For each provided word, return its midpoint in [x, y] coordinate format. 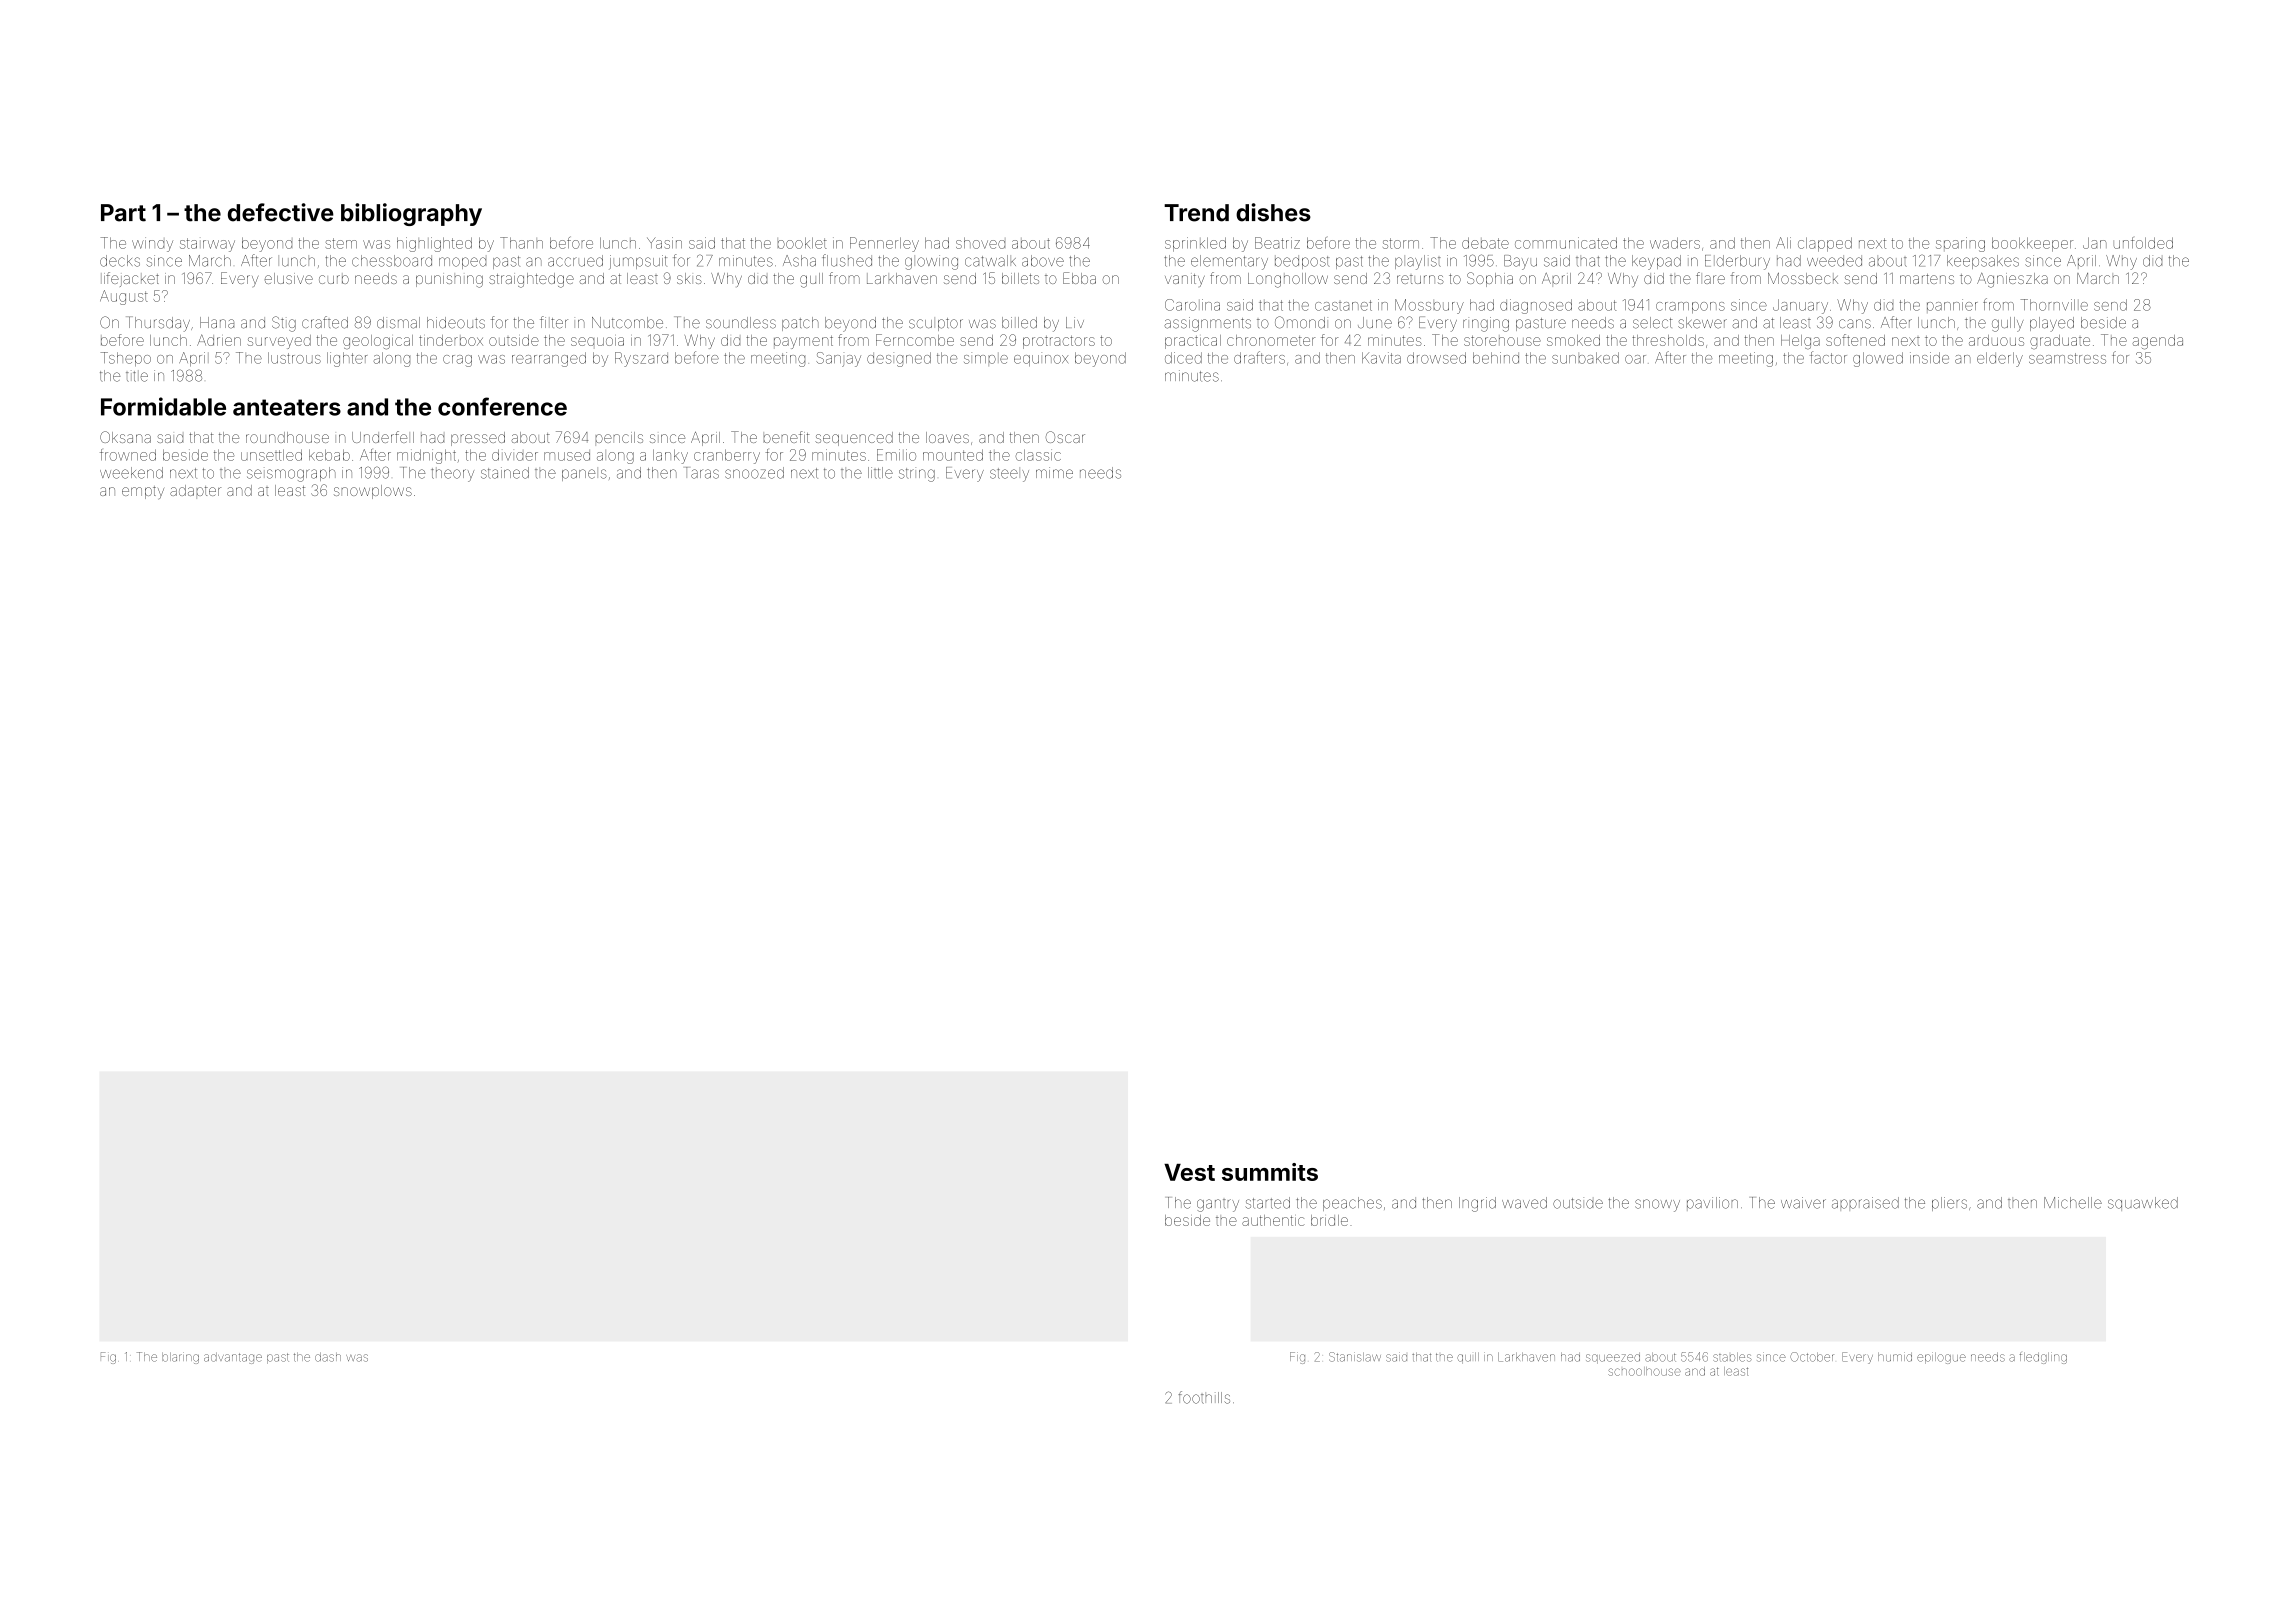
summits [1270, 1172]
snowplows [373, 492]
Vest [1189, 1172]
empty [143, 492]
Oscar [1065, 437]
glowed [1878, 359]
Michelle [2073, 1203]
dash [328, 1357]
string [917, 475]
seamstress [2067, 358]
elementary [1229, 262]
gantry [1218, 1205]
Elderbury [1737, 262]
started [1267, 1203]
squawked [2143, 1204]
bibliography [411, 214]
